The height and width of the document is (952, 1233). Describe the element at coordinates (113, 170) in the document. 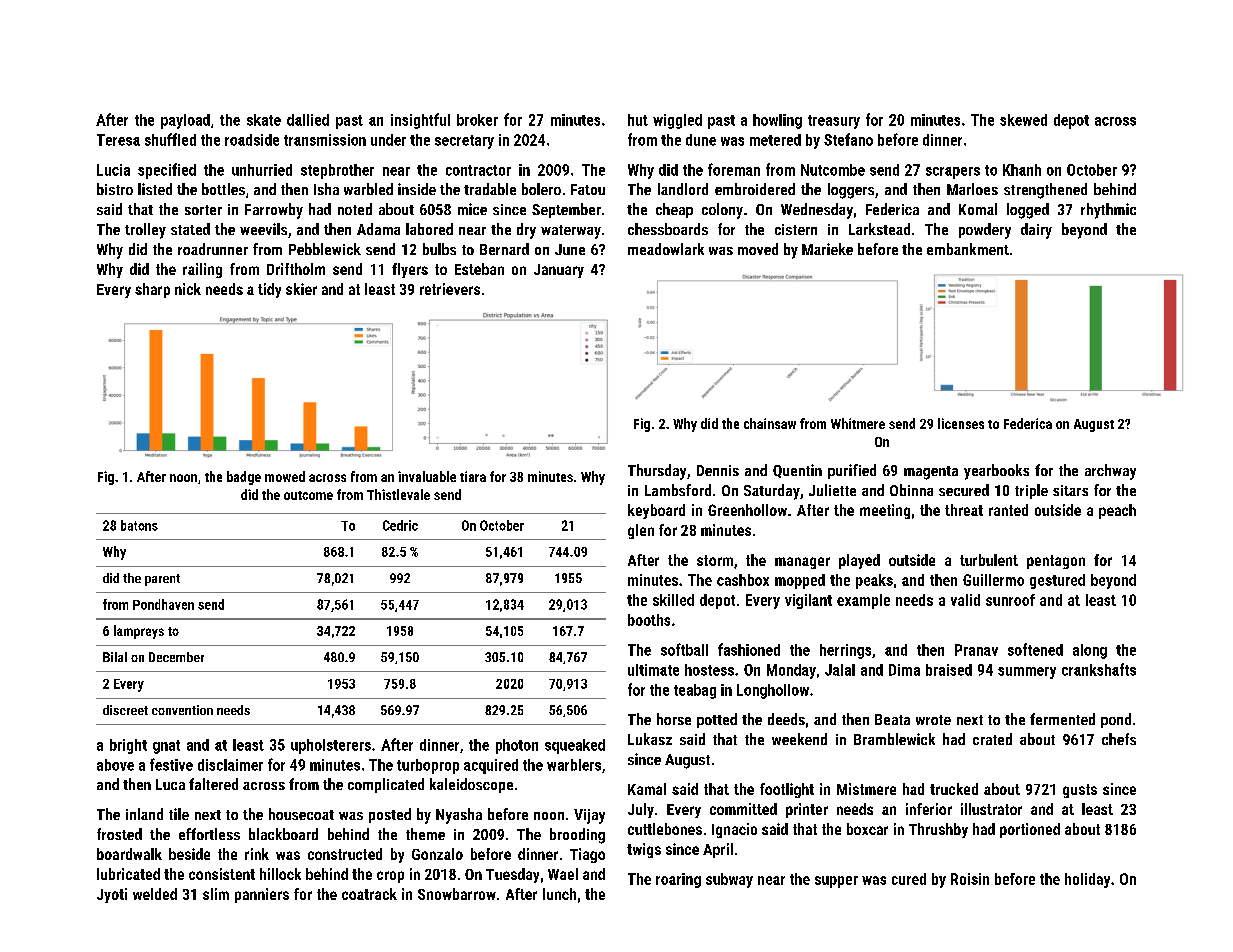

I see `Lucia` at that location.
